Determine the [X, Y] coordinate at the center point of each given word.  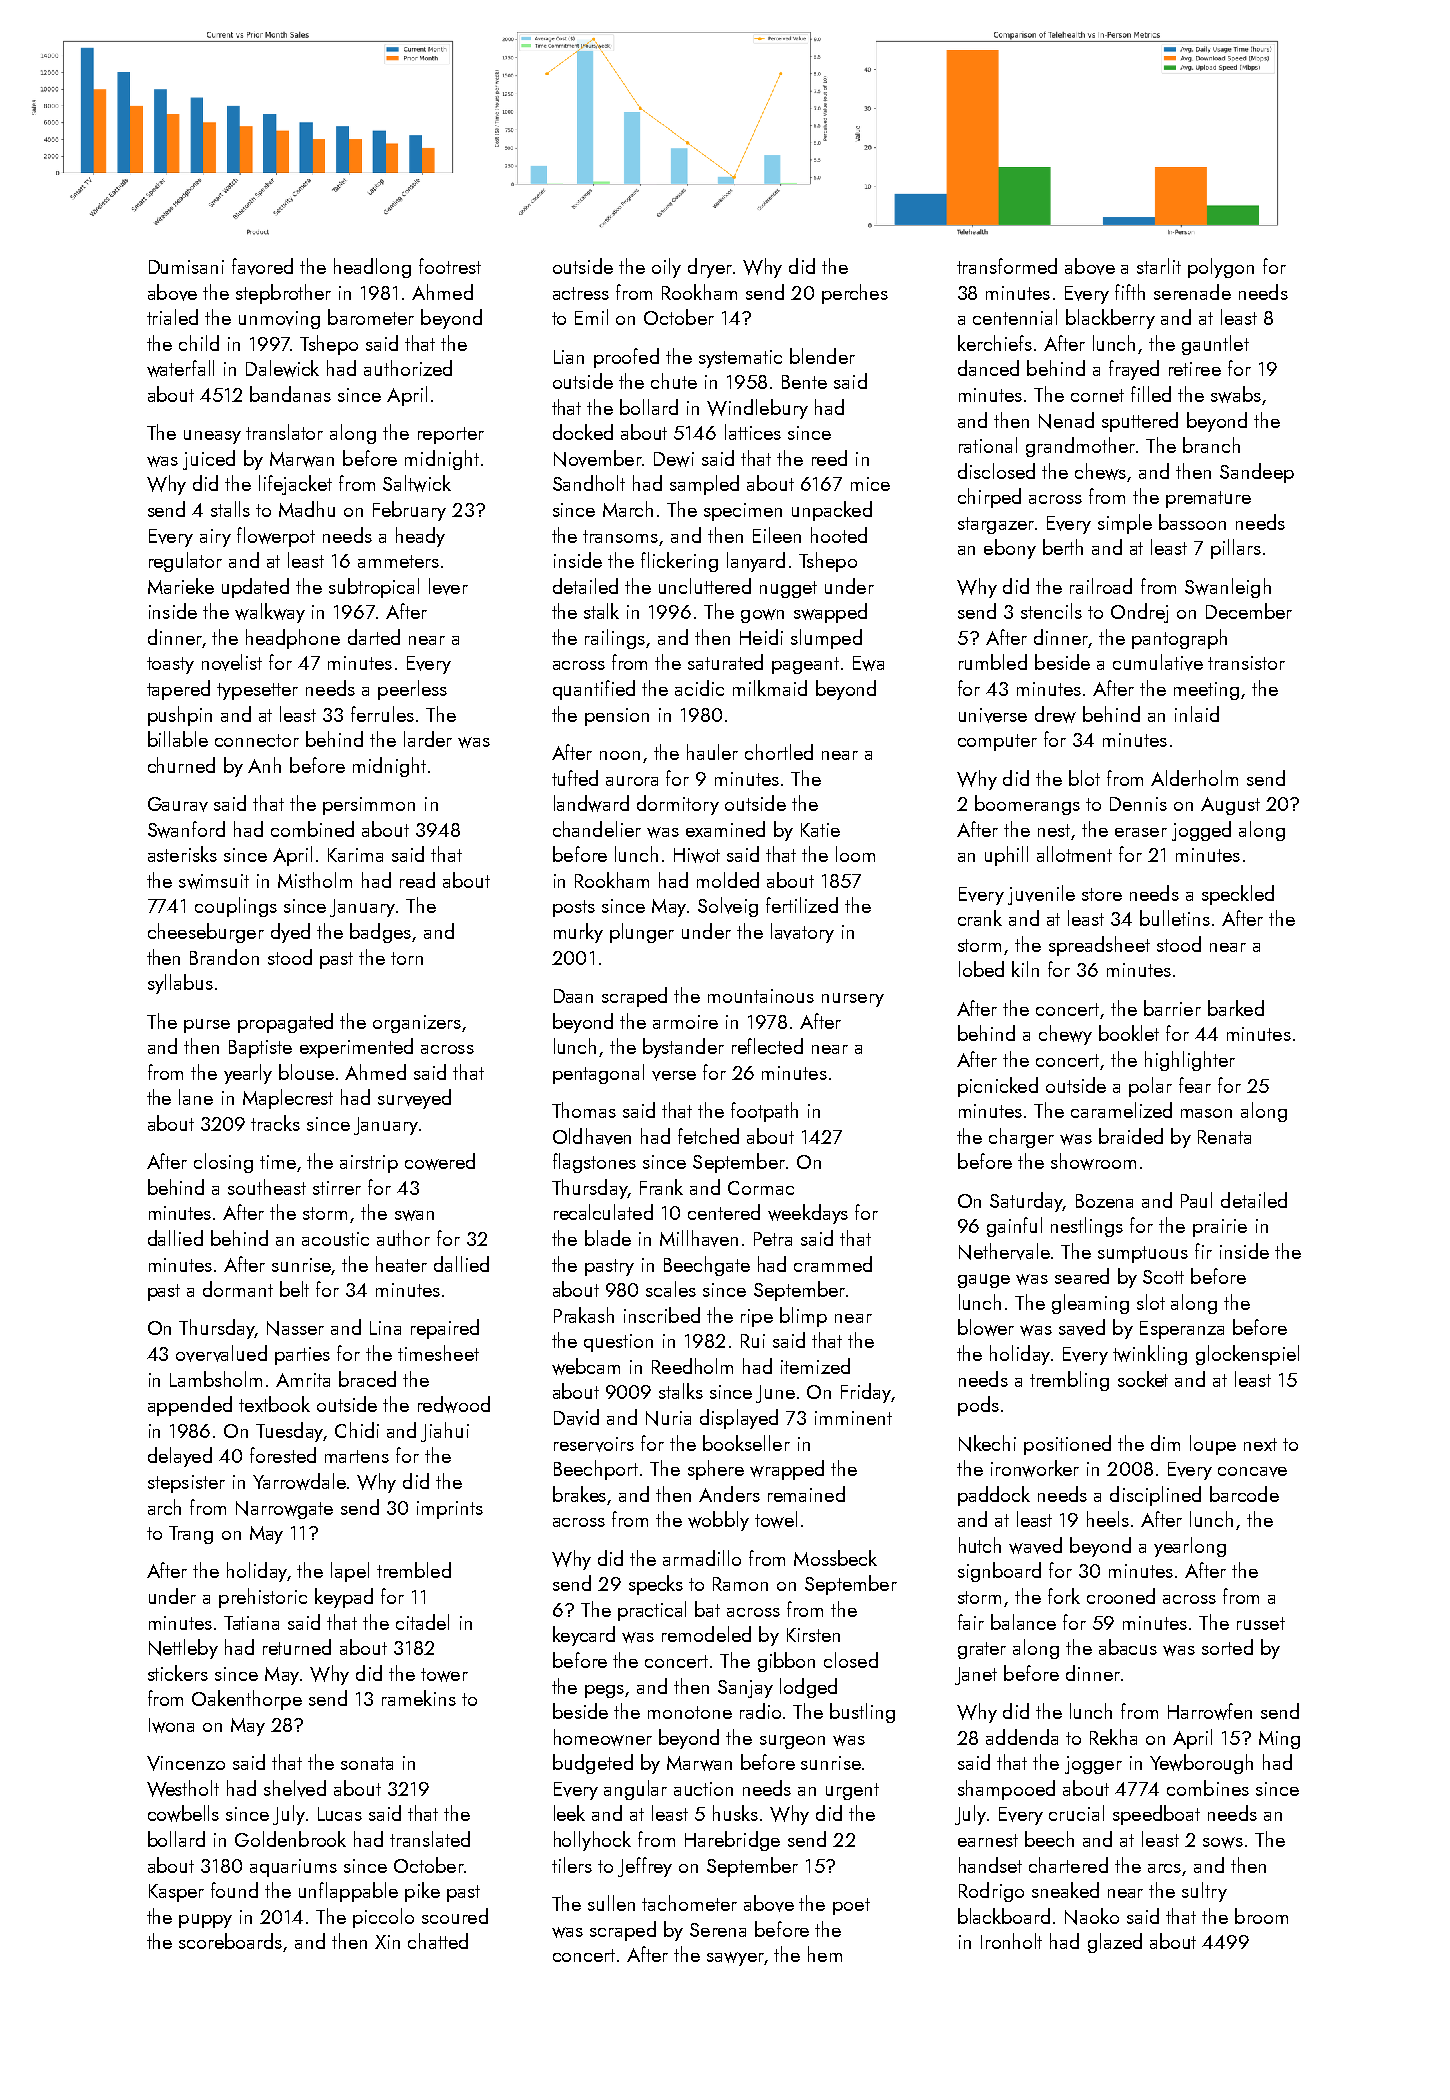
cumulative [1158, 662]
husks [735, 1813]
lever [448, 586]
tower [444, 1675]
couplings [236, 907]
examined [725, 829]
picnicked [998, 1087]
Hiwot [697, 855]
